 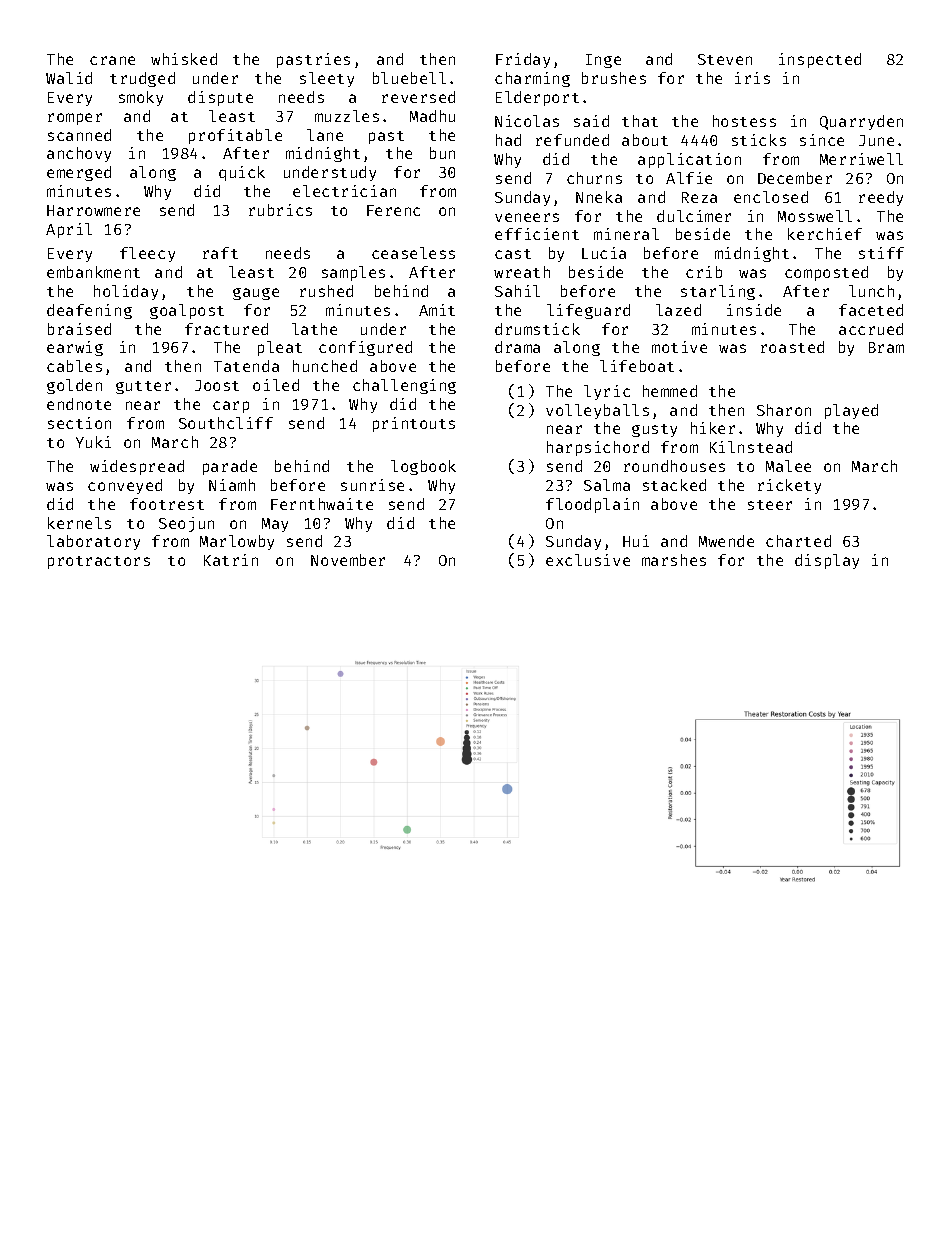 What do you see at coordinates (372, 485) in the screenshot?
I see `sunrise` at bounding box center [372, 485].
